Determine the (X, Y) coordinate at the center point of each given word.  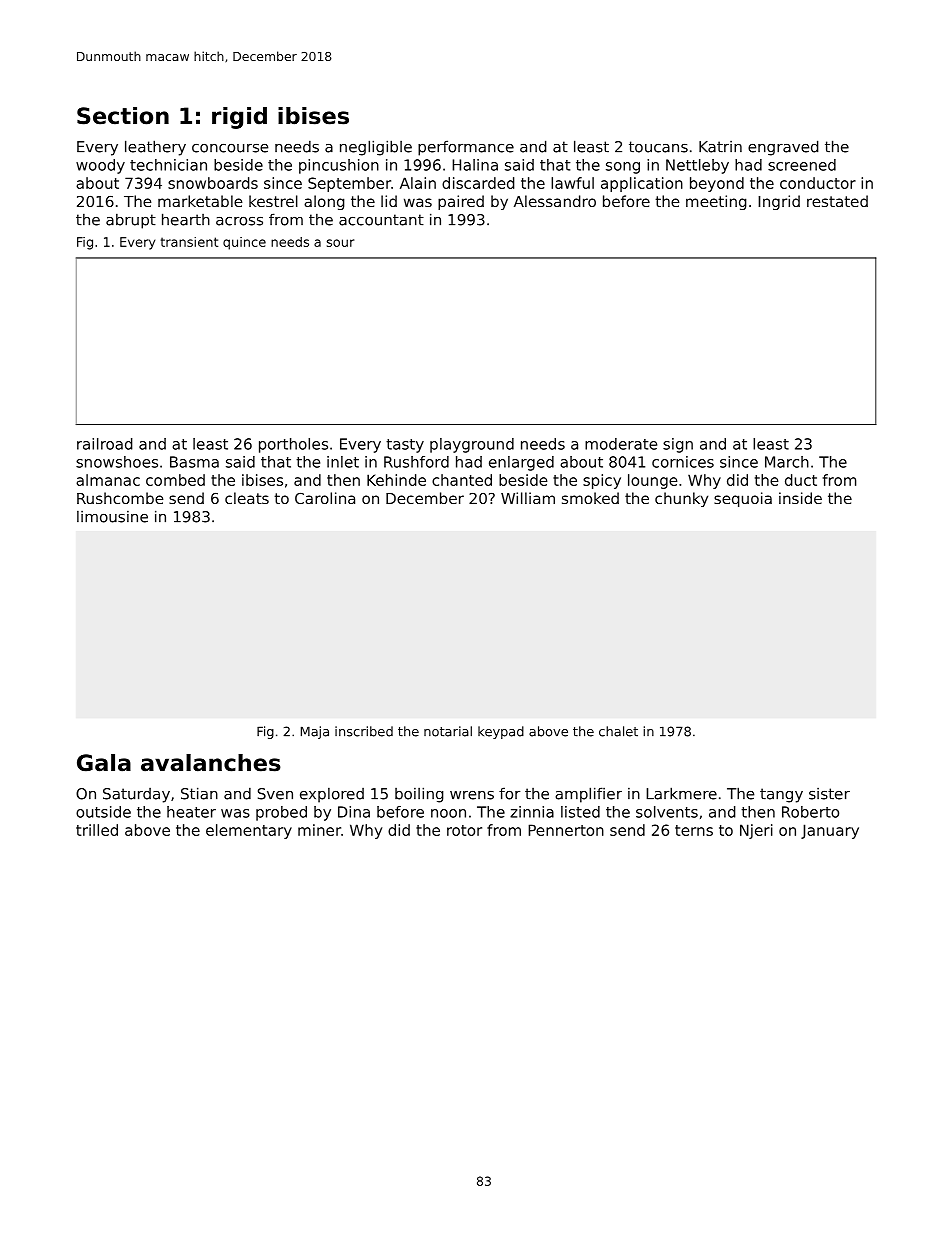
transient (189, 242)
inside (800, 498)
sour (340, 243)
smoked (590, 498)
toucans (658, 147)
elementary (249, 831)
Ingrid (779, 202)
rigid (239, 118)
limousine (112, 517)
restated (837, 201)
